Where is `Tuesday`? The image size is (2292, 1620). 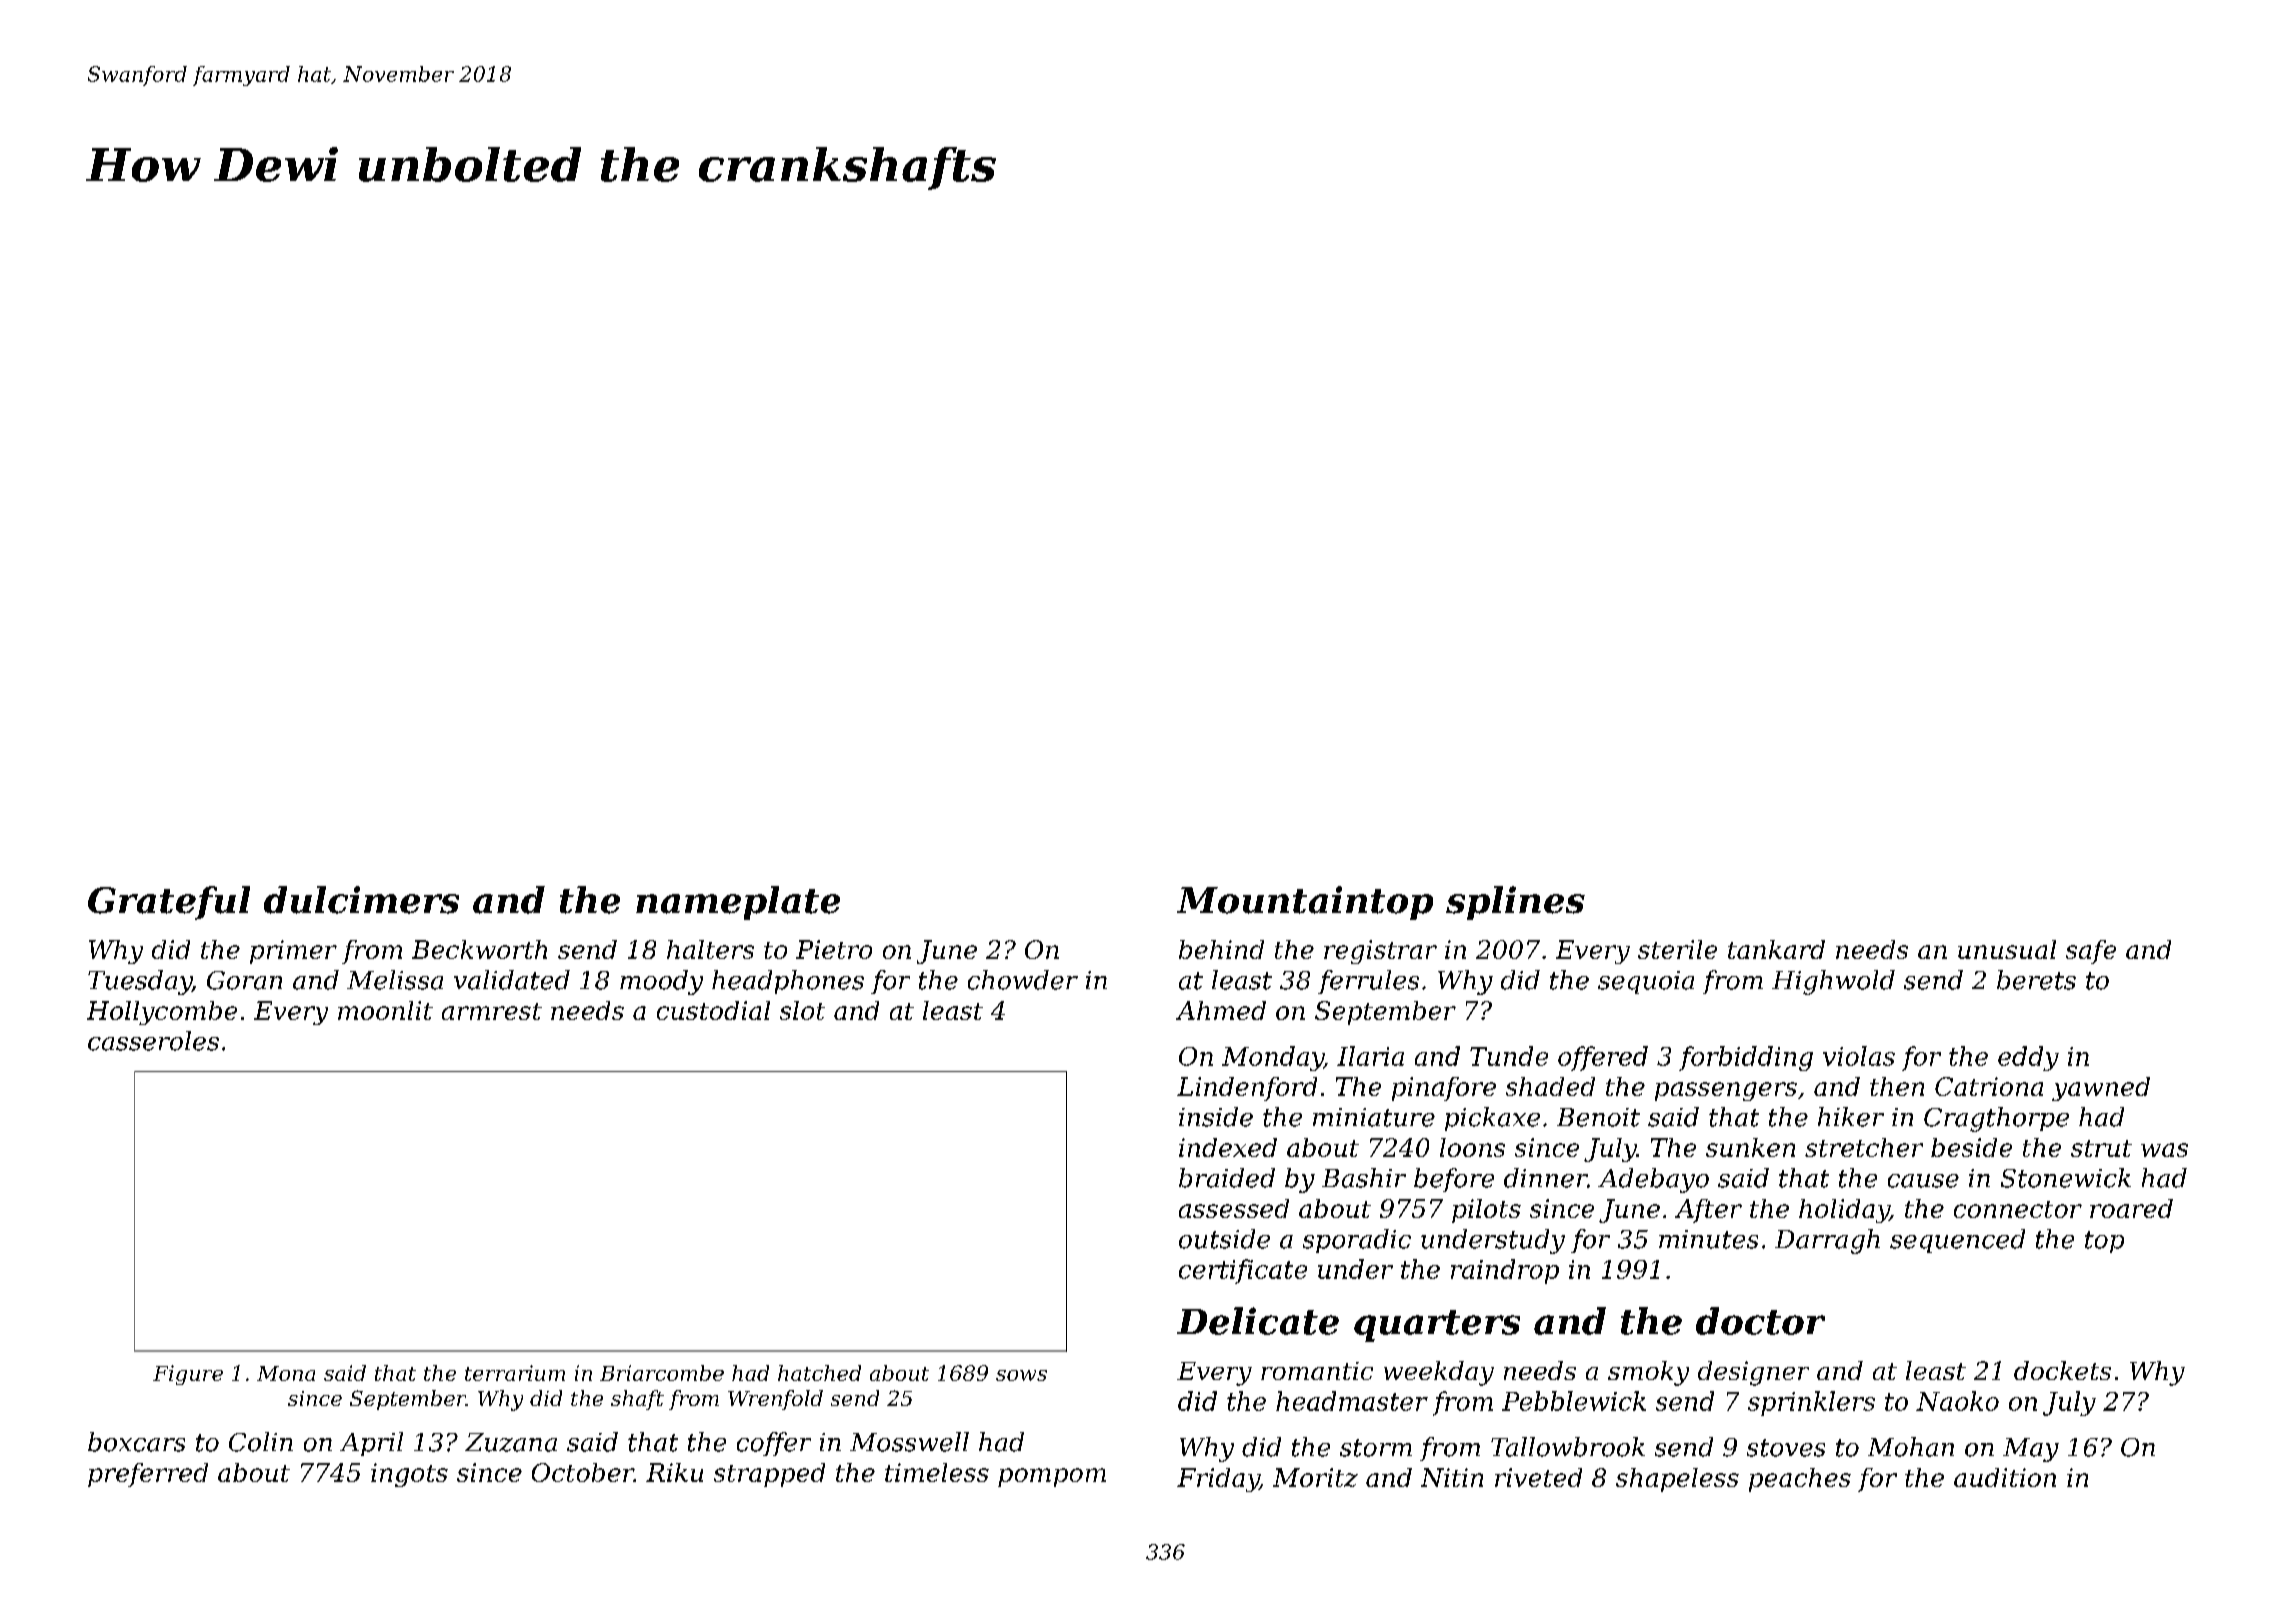
Tuesday is located at coordinates (140, 982).
